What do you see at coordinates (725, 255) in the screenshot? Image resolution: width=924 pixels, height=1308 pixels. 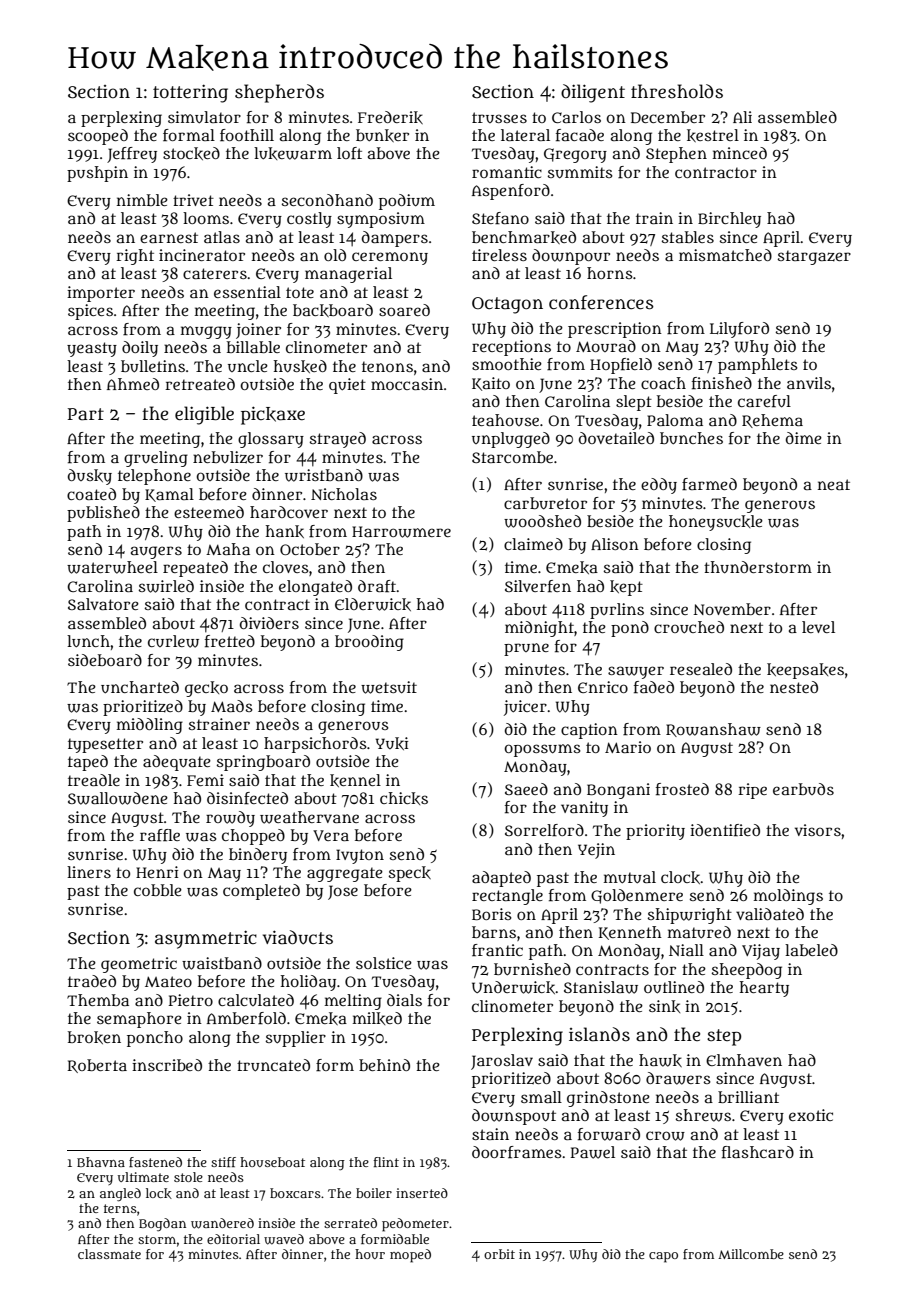 I see `mismatched` at bounding box center [725, 255].
